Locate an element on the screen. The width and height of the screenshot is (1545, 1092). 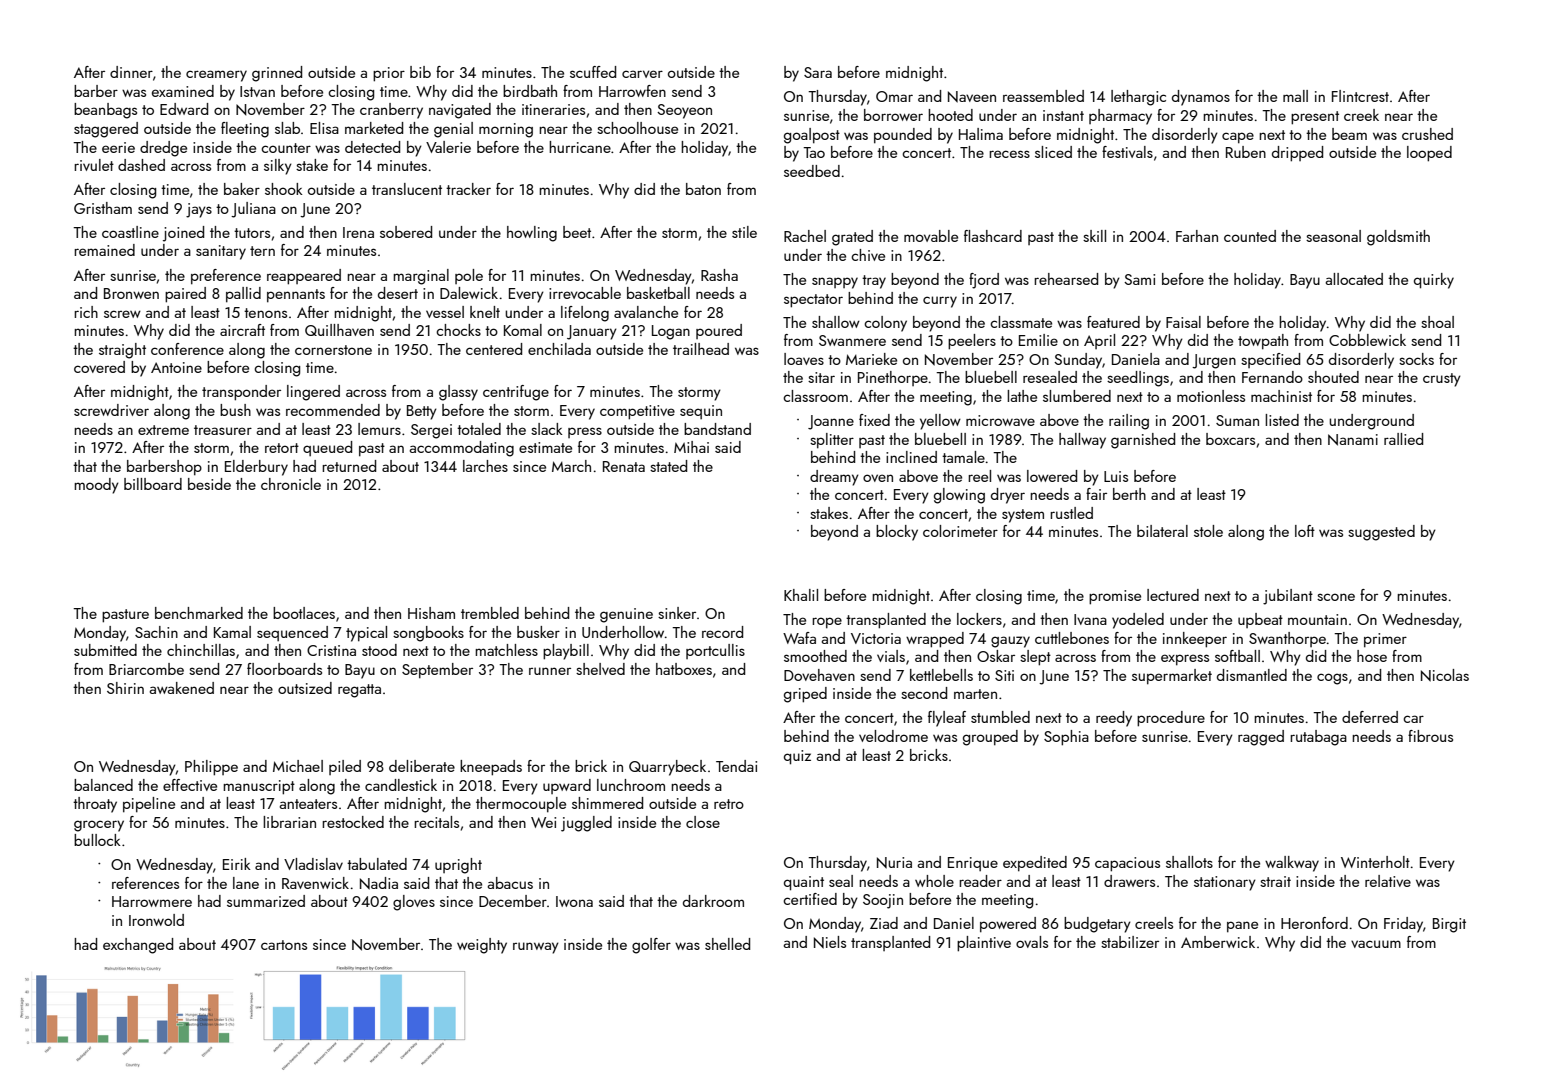
upbeat is located at coordinates (1260, 620).
